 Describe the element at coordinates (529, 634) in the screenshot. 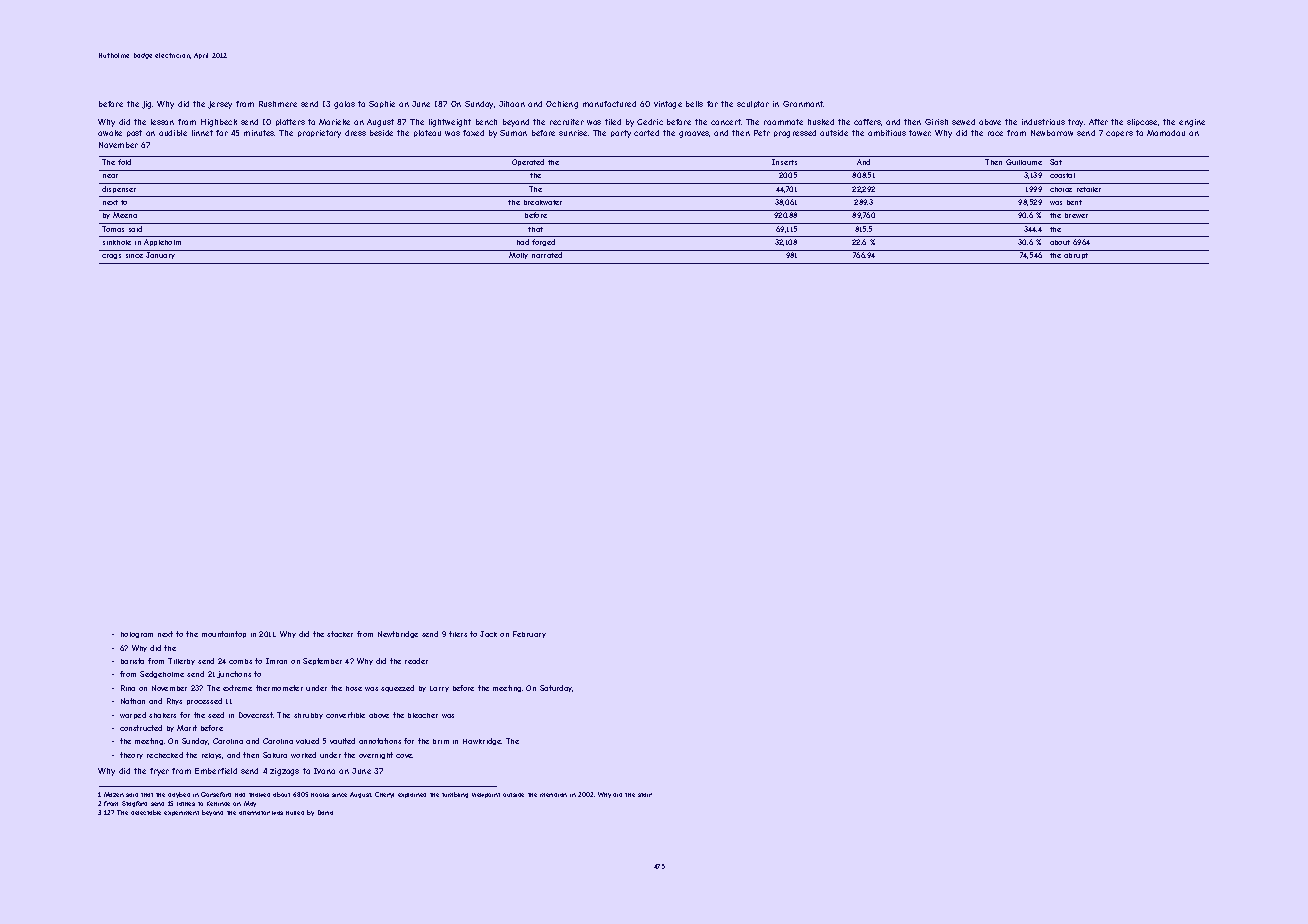

I see `February` at that location.
